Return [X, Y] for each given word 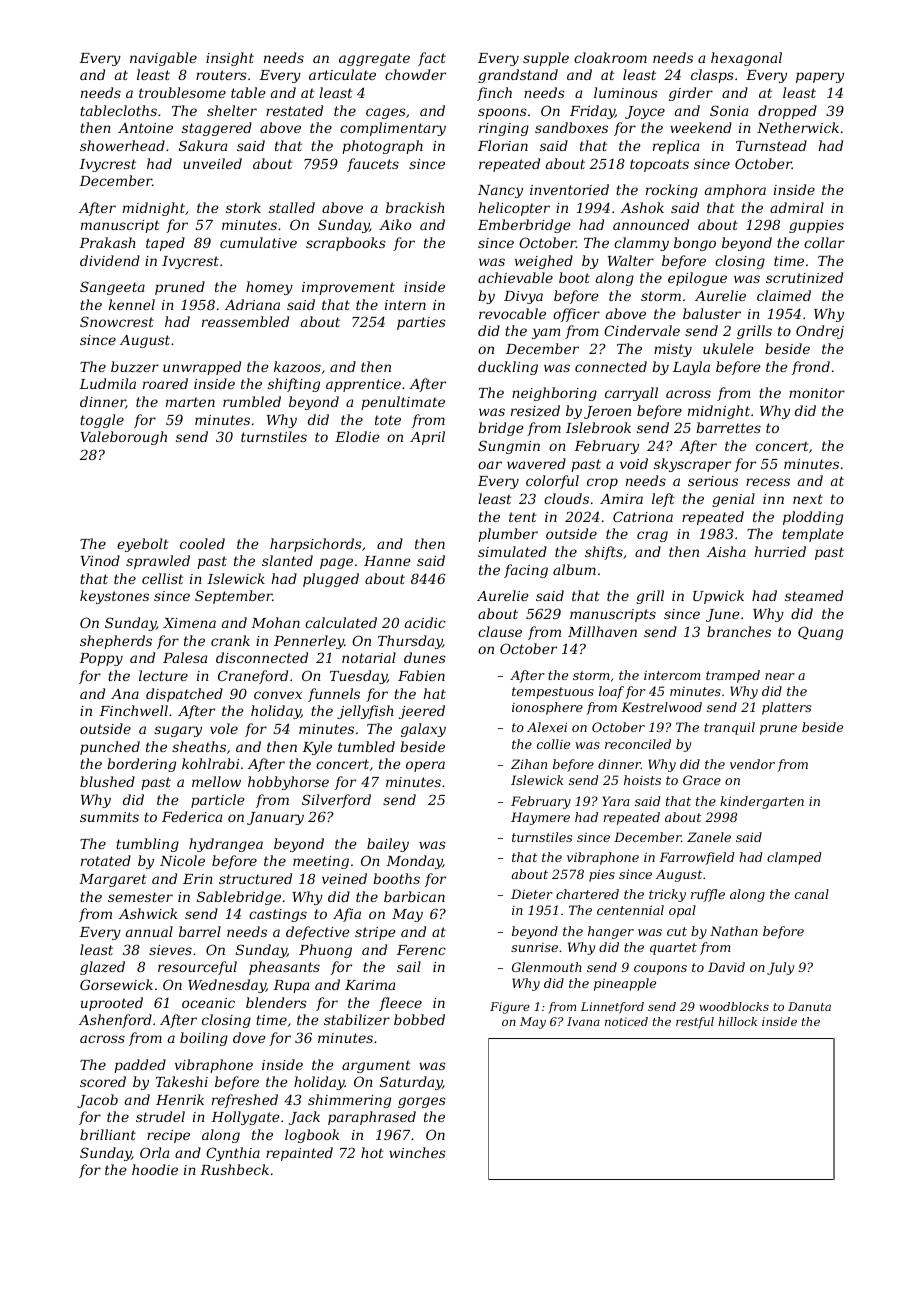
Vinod [100, 560]
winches [417, 1152]
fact [432, 59]
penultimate [403, 403]
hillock [737, 1021]
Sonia [729, 110]
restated [294, 110]
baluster [712, 313]
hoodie [155, 1169]
